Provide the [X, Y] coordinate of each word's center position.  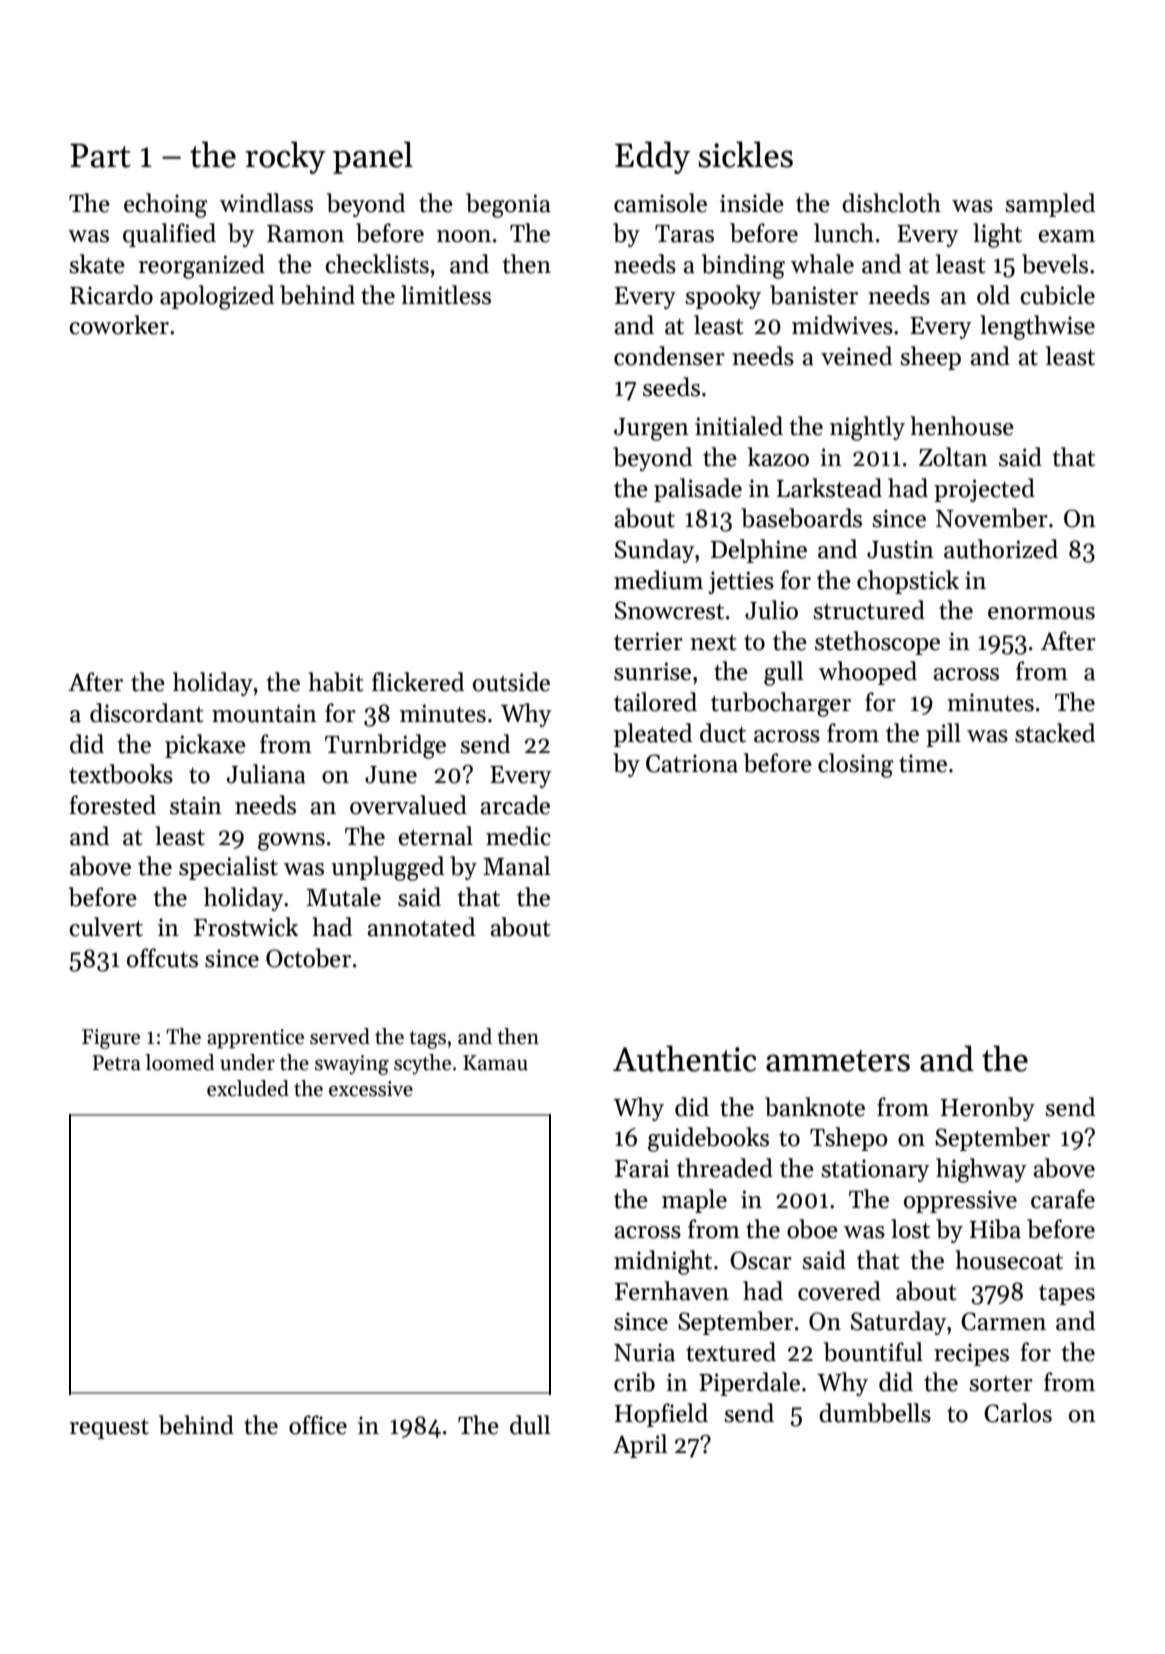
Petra [117, 1063]
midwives [842, 325]
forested [113, 805]
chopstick [908, 582]
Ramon [305, 234]
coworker [119, 325]
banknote [815, 1107]
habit [336, 682]
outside [511, 682]
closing [855, 765]
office [318, 1425]
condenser [669, 356]
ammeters [838, 1061]
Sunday [655, 551]
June [391, 775]
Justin [900, 549]
